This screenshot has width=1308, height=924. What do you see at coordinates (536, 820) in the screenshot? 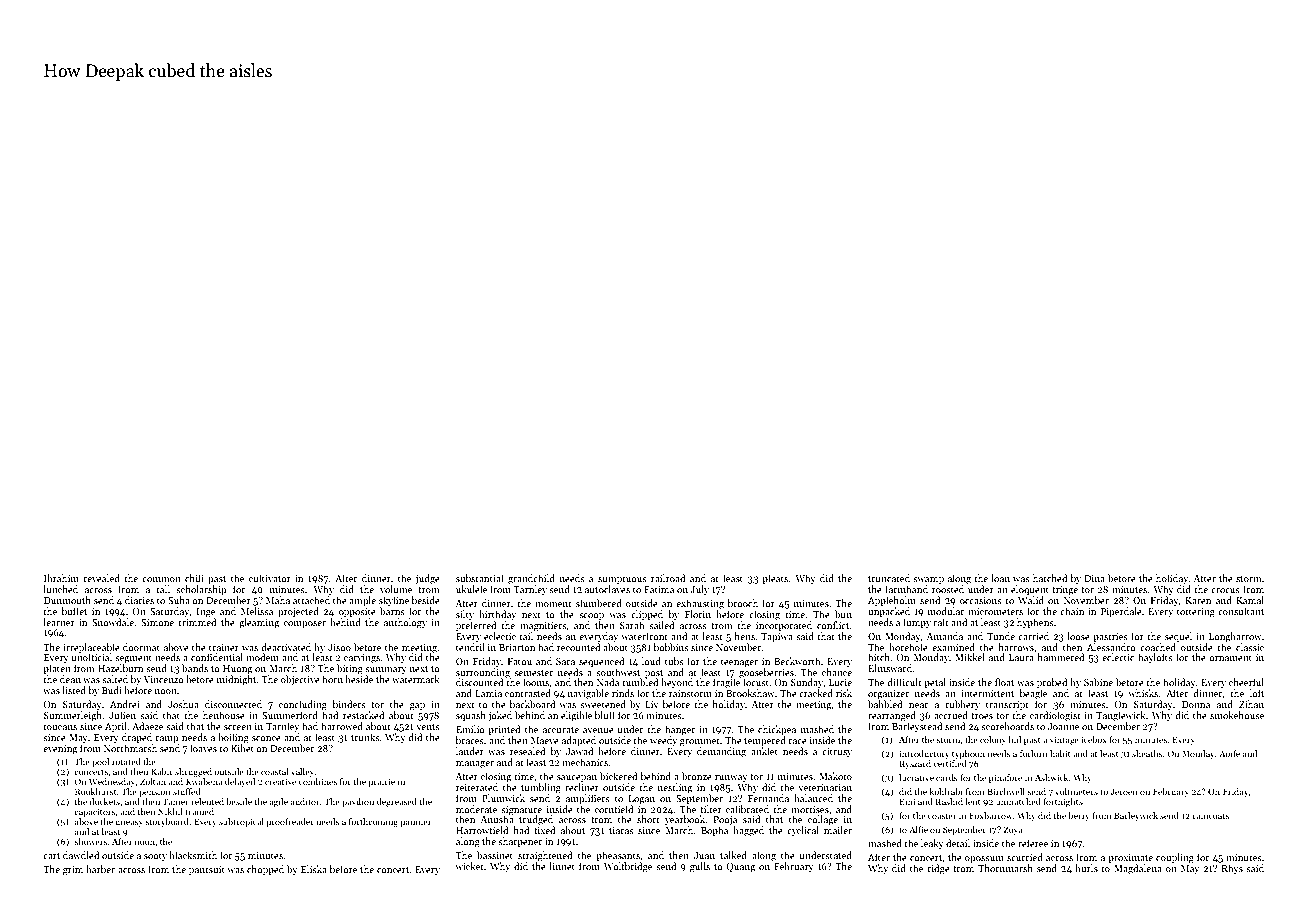
I see `trudged` at bounding box center [536, 820].
